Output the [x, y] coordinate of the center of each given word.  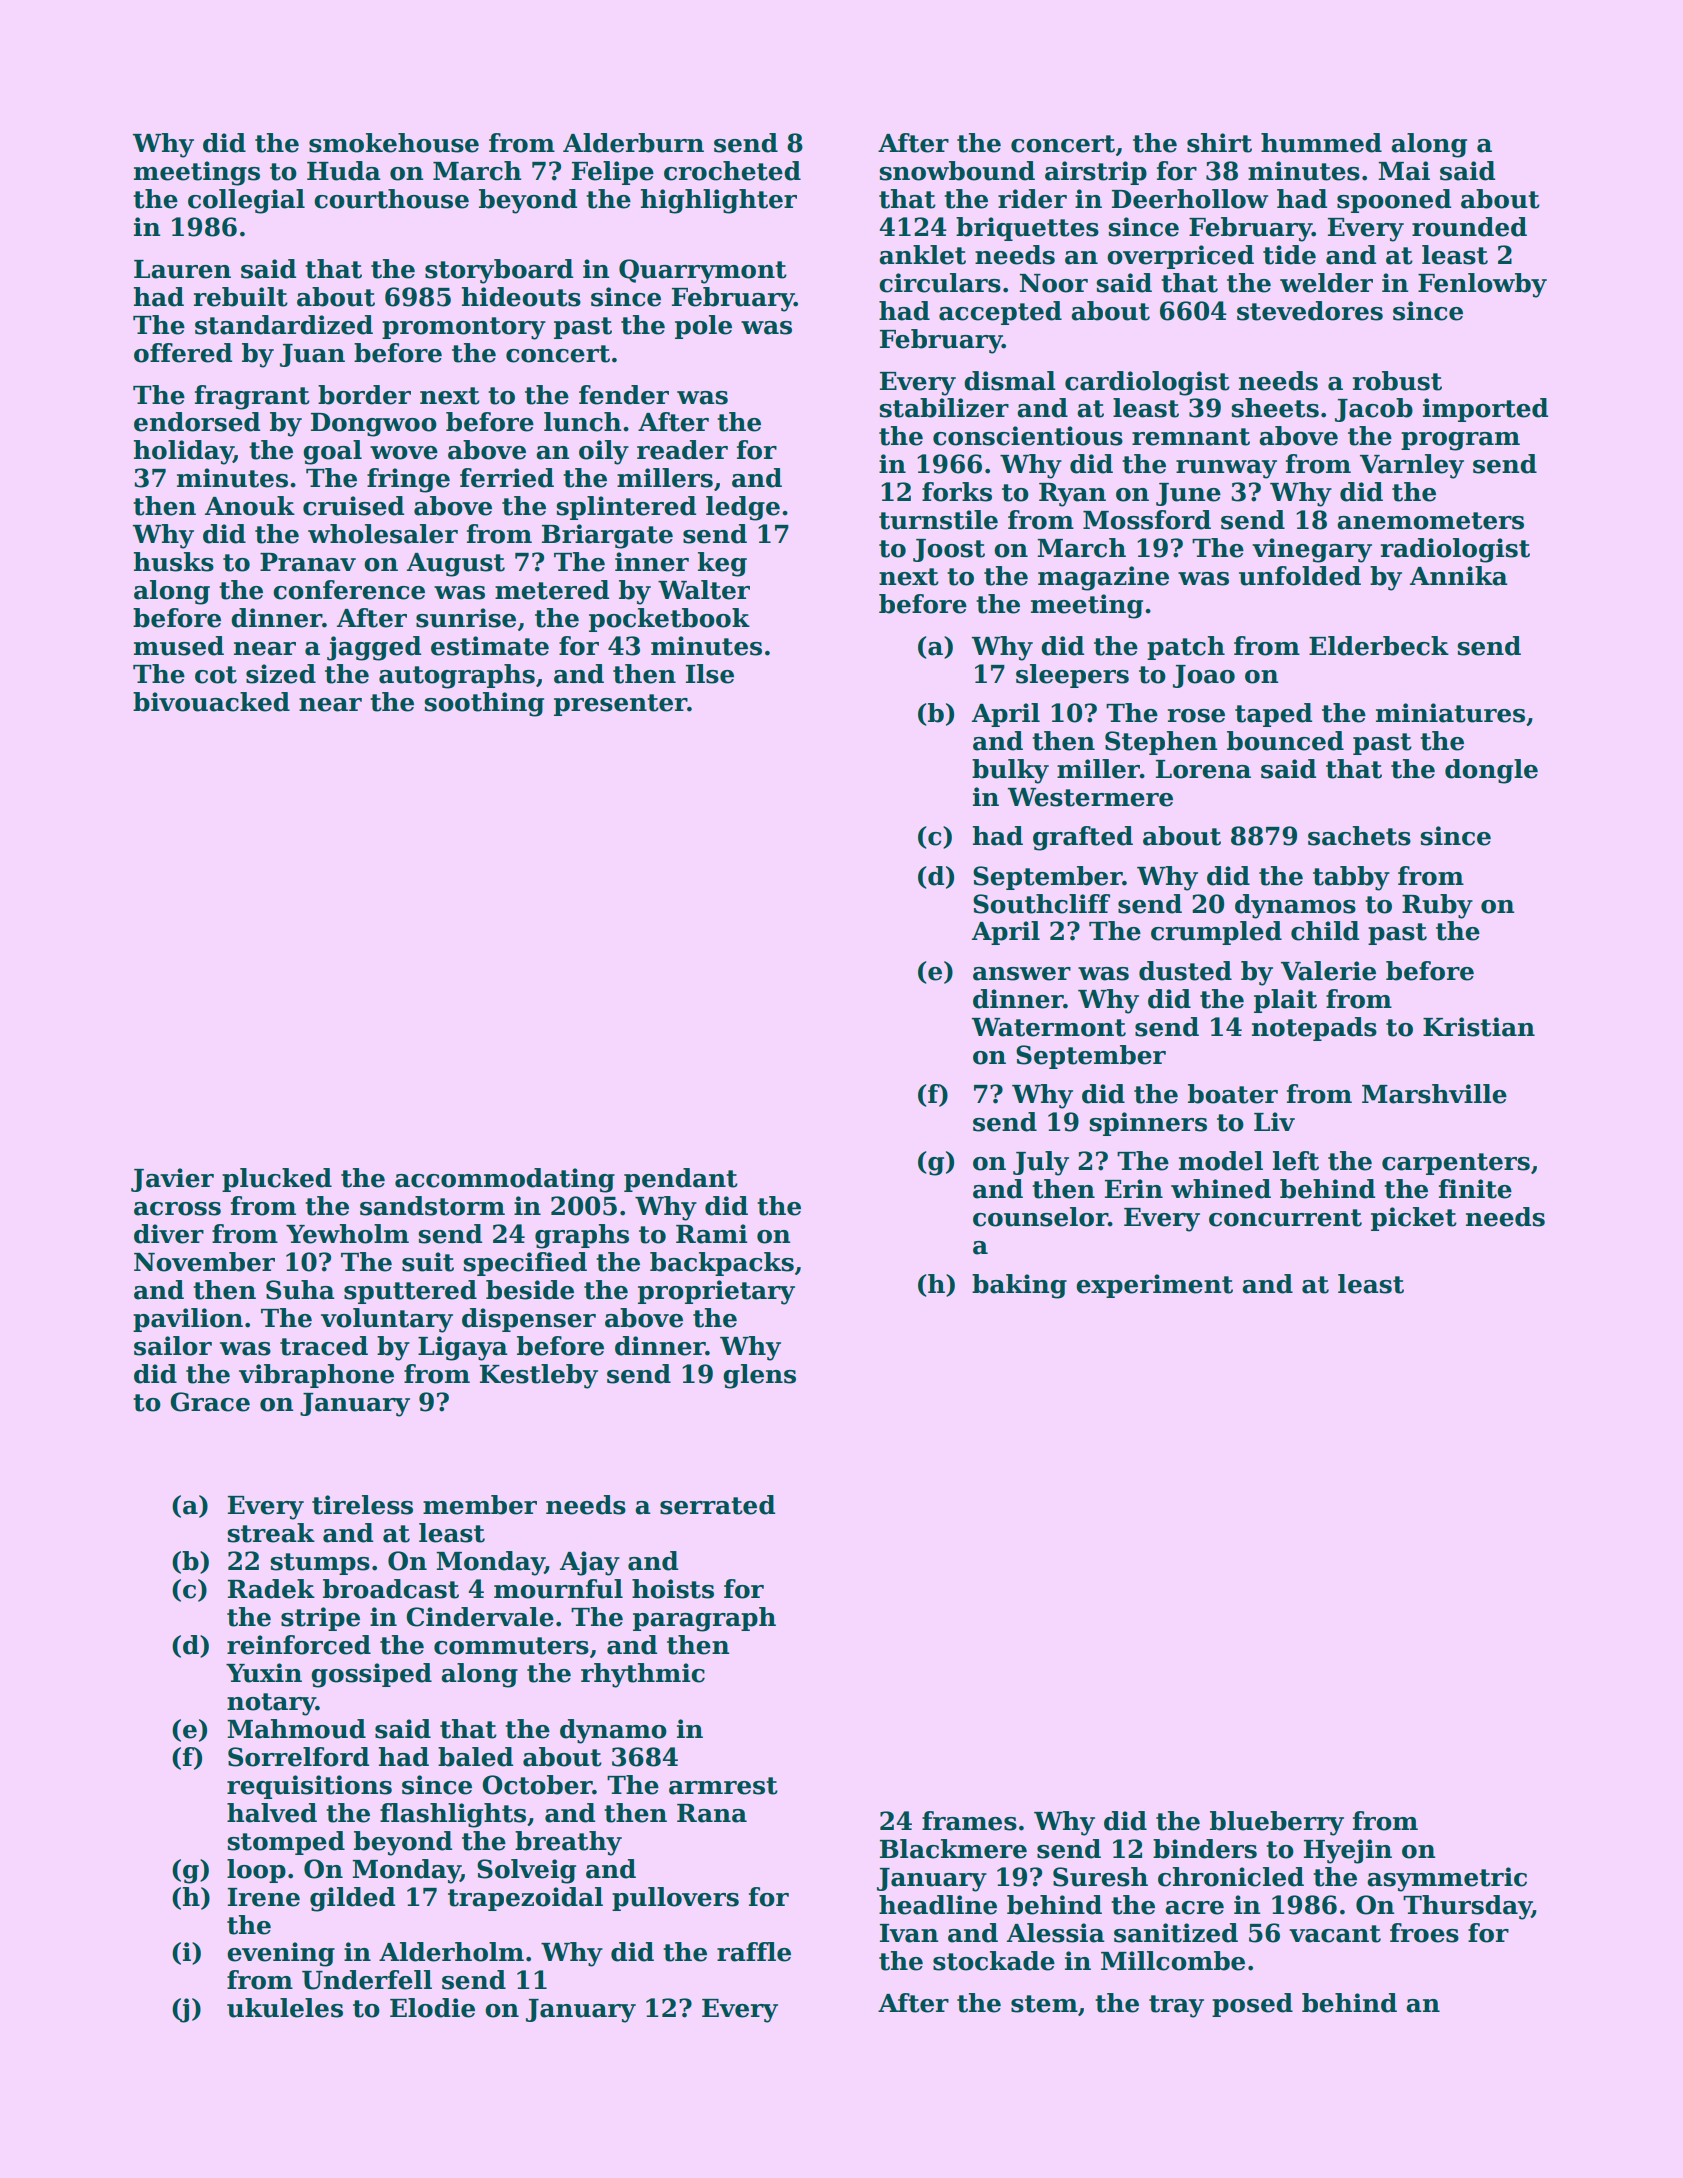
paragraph [704, 1619]
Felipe [613, 173]
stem [1044, 2004]
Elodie [432, 2008]
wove [404, 453]
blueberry [1277, 1823]
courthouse [391, 199]
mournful [558, 1589]
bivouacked [211, 702]
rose [1196, 716]
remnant [1191, 437]
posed [1252, 2005]
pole [703, 327]
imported [1486, 410]
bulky [1010, 771]
